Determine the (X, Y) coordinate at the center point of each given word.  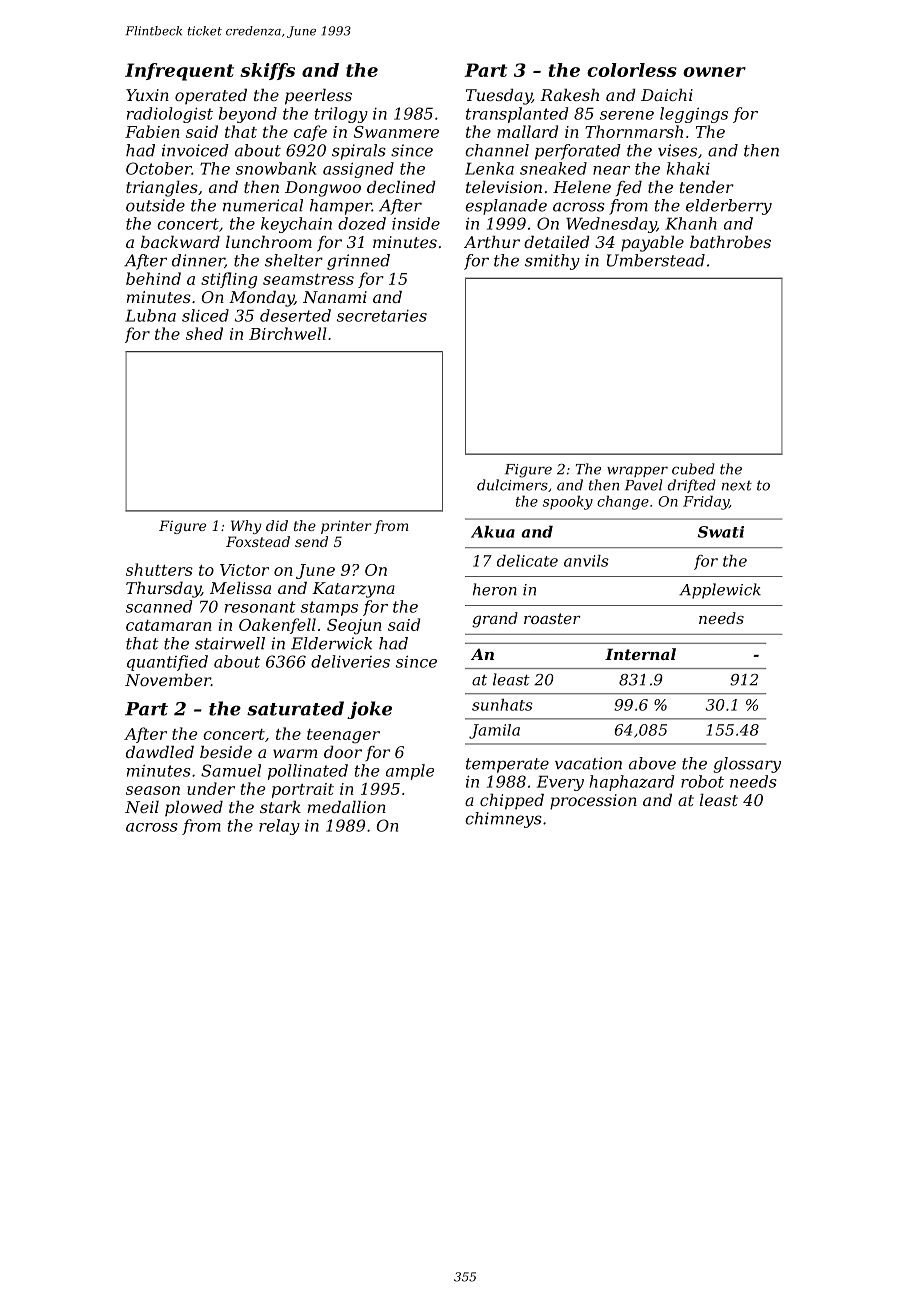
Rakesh (569, 95)
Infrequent (179, 72)
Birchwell (288, 333)
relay (279, 827)
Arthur (492, 242)
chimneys (503, 820)
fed (629, 188)
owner (714, 72)
